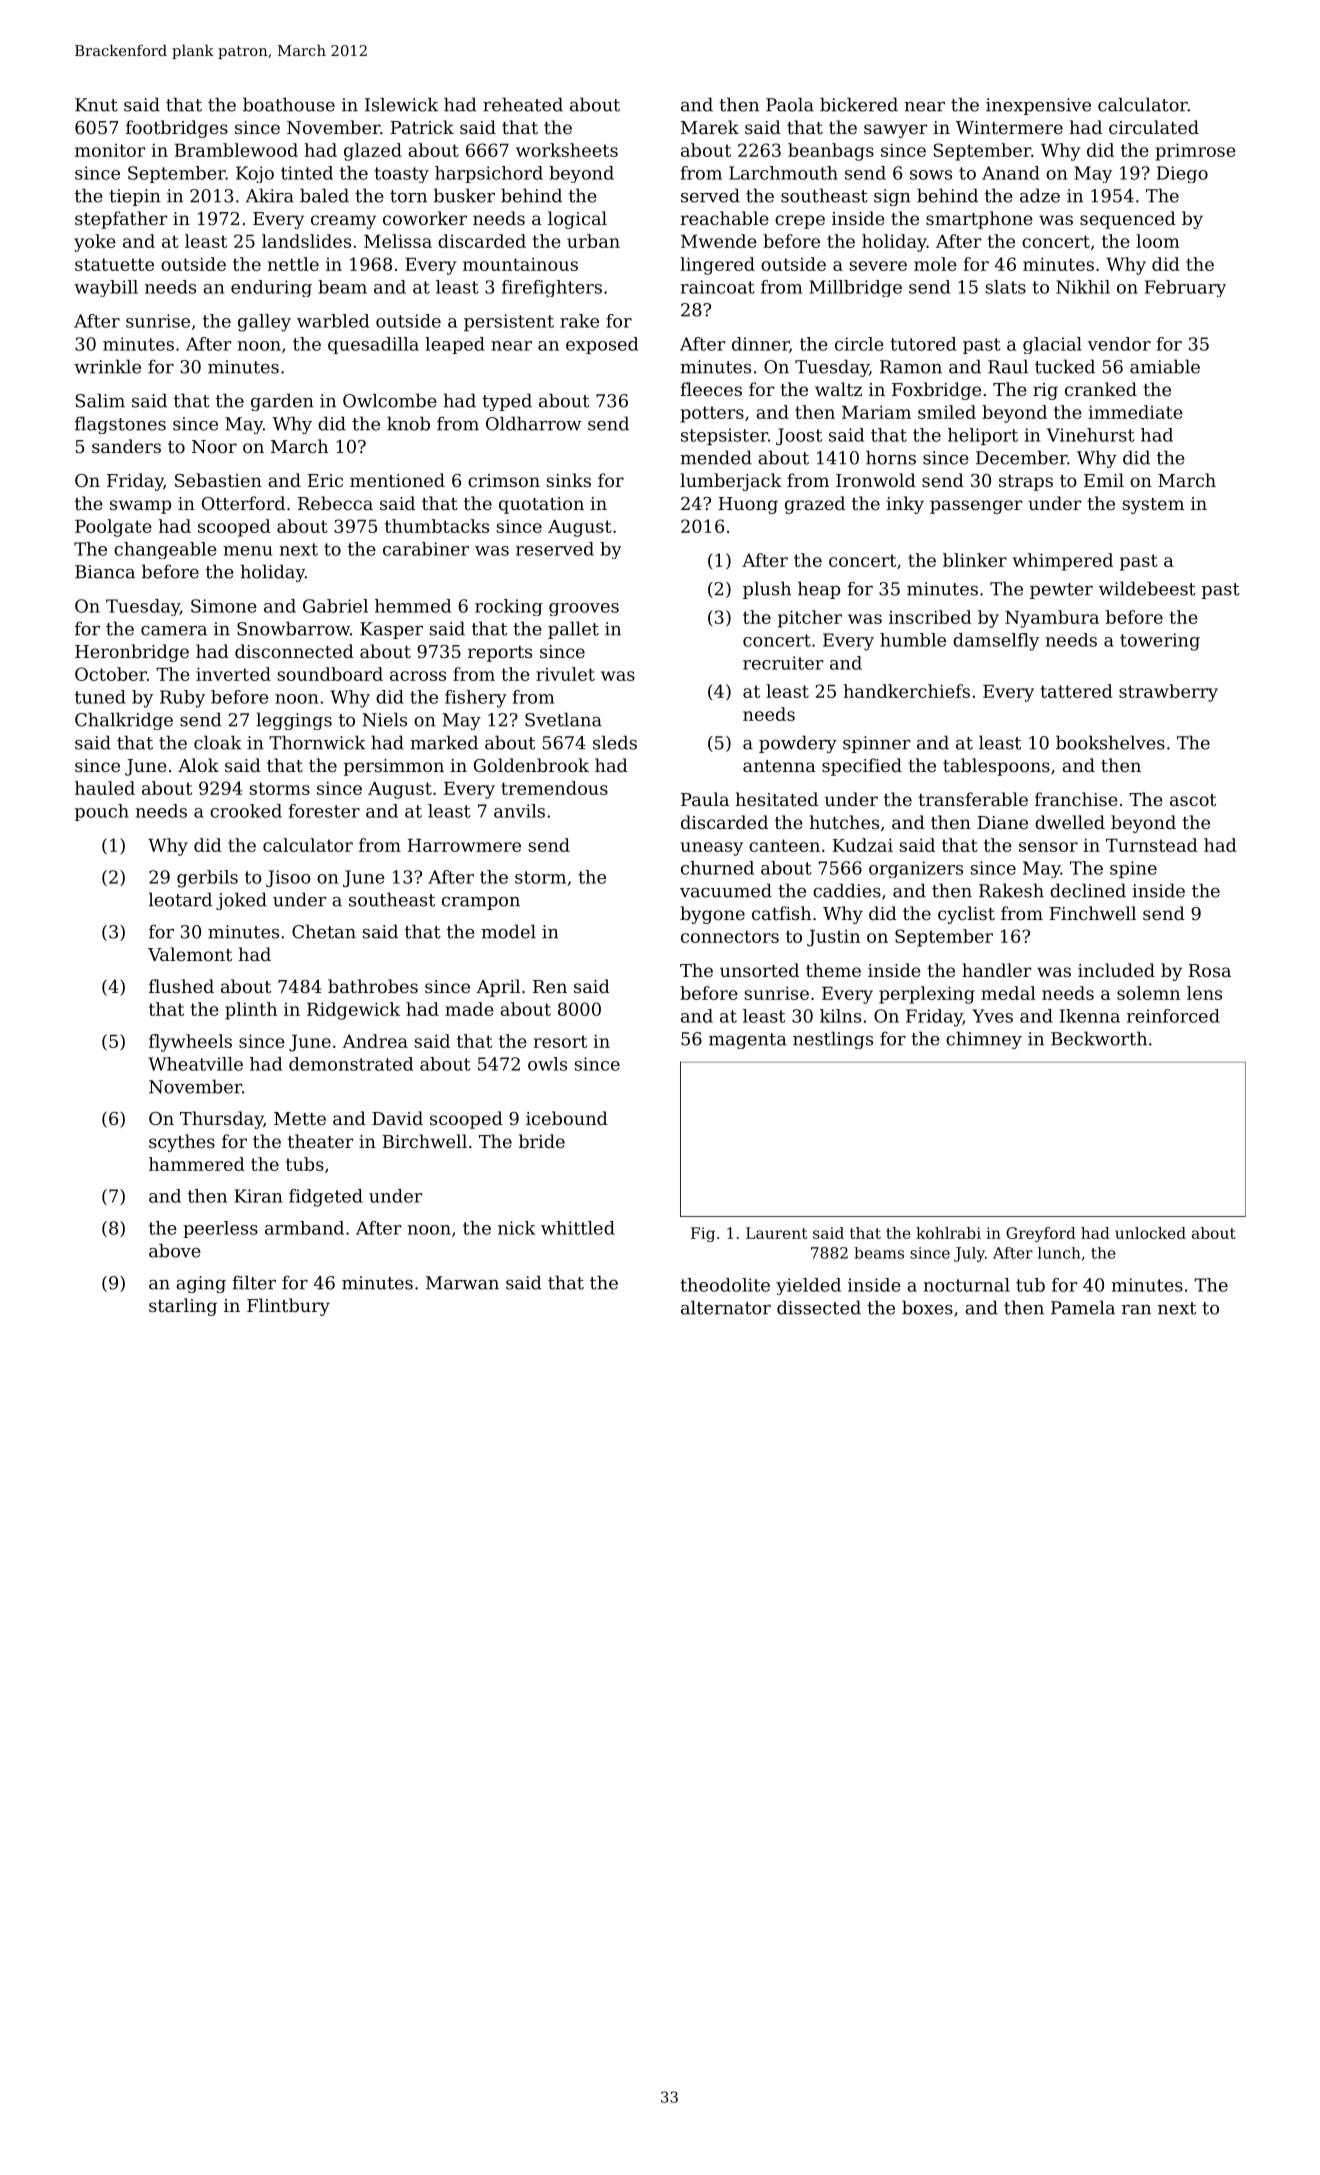 The height and width of the screenshot is (2175, 1320). What do you see at coordinates (289, 104) in the screenshot?
I see `boathouse` at bounding box center [289, 104].
